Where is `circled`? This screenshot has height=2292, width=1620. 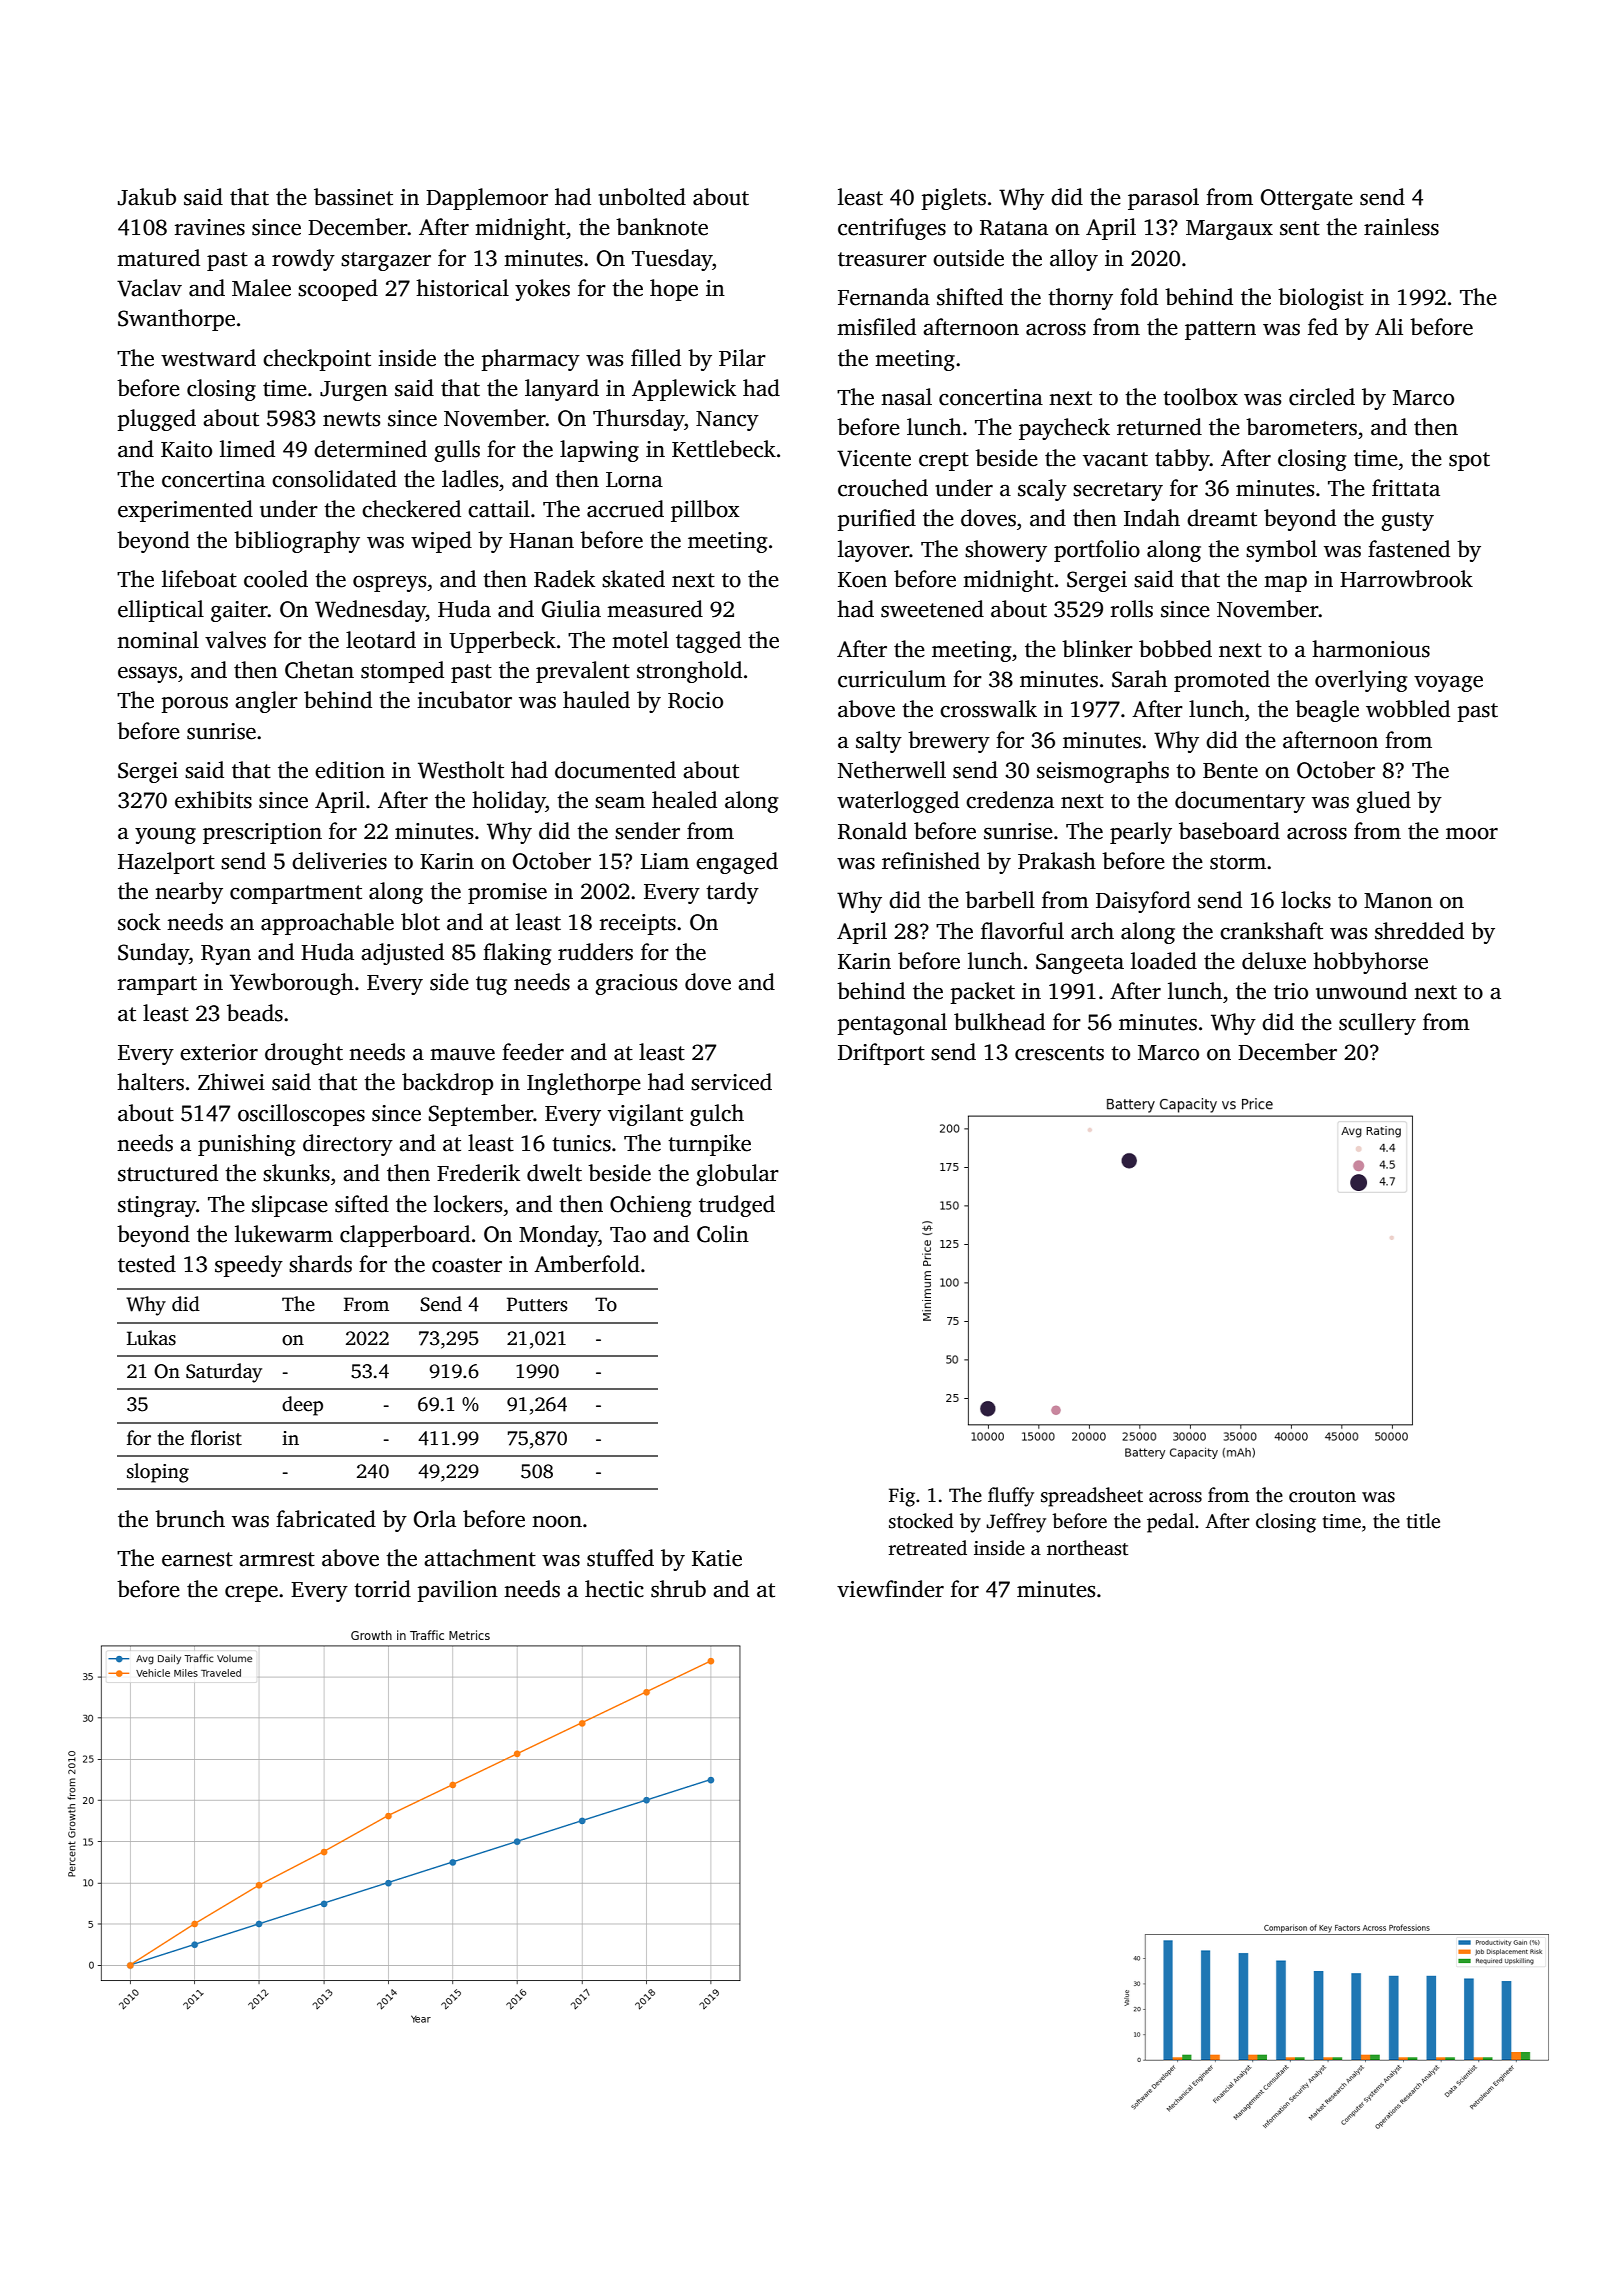 circled is located at coordinates (1322, 397).
